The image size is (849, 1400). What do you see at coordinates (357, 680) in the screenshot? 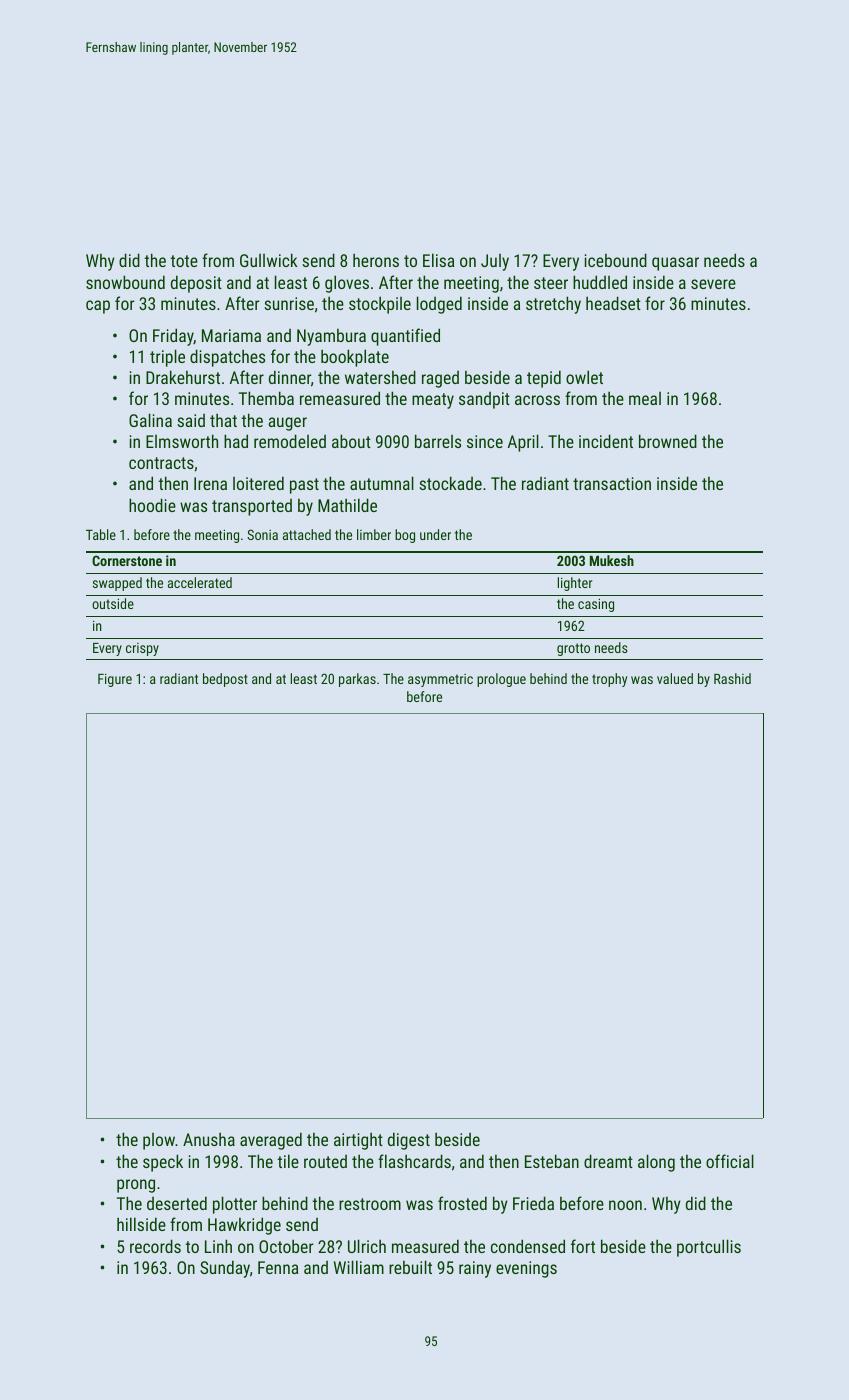
I see `parkas` at bounding box center [357, 680].
